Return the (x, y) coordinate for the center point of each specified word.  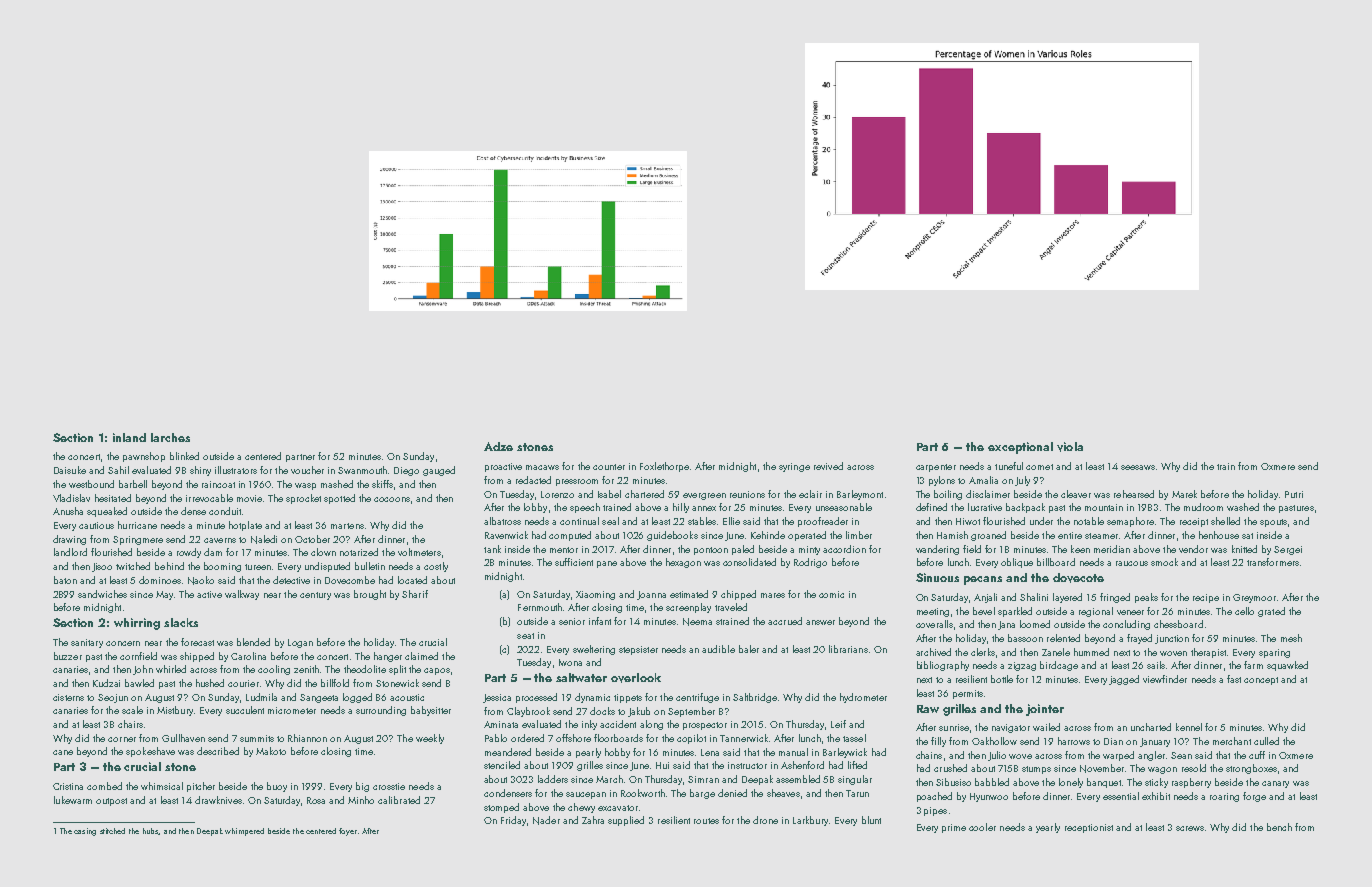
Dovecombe (350, 580)
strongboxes (1251, 769)
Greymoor (1254, 598)
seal (610, 521)
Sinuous (937, 577)
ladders (553, 779)
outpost (111, 802)
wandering (937, 550)
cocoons (392, 499)
